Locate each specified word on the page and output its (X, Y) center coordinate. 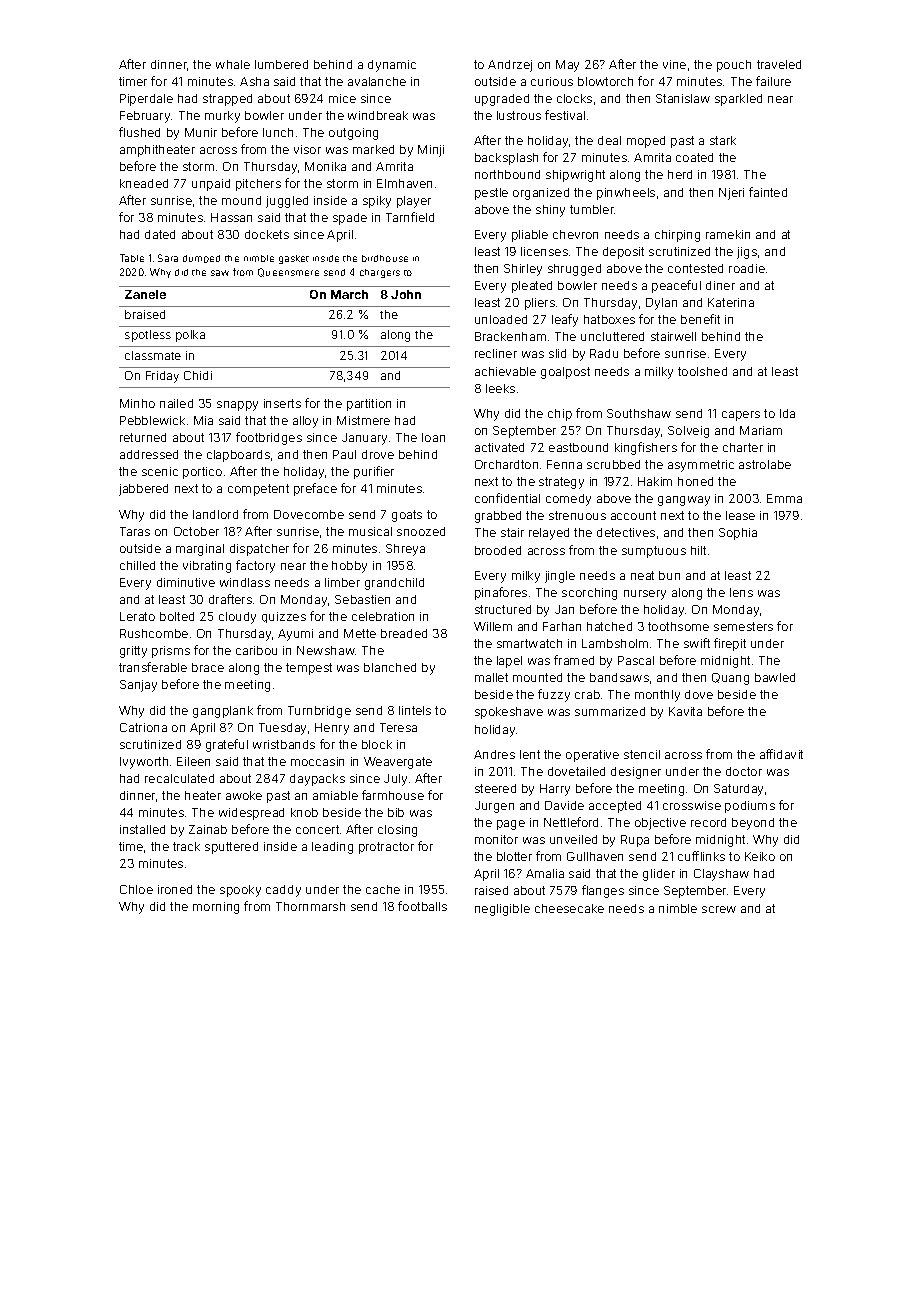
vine (674, 64)
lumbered (281, 64)
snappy (237, 406)
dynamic (392, 66)
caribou (256, 650)
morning (216, 908)
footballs (422, 906)
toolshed (702, 371)
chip (560, 415)
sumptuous (654, 552)
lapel (509, 662)
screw (719, 909)
